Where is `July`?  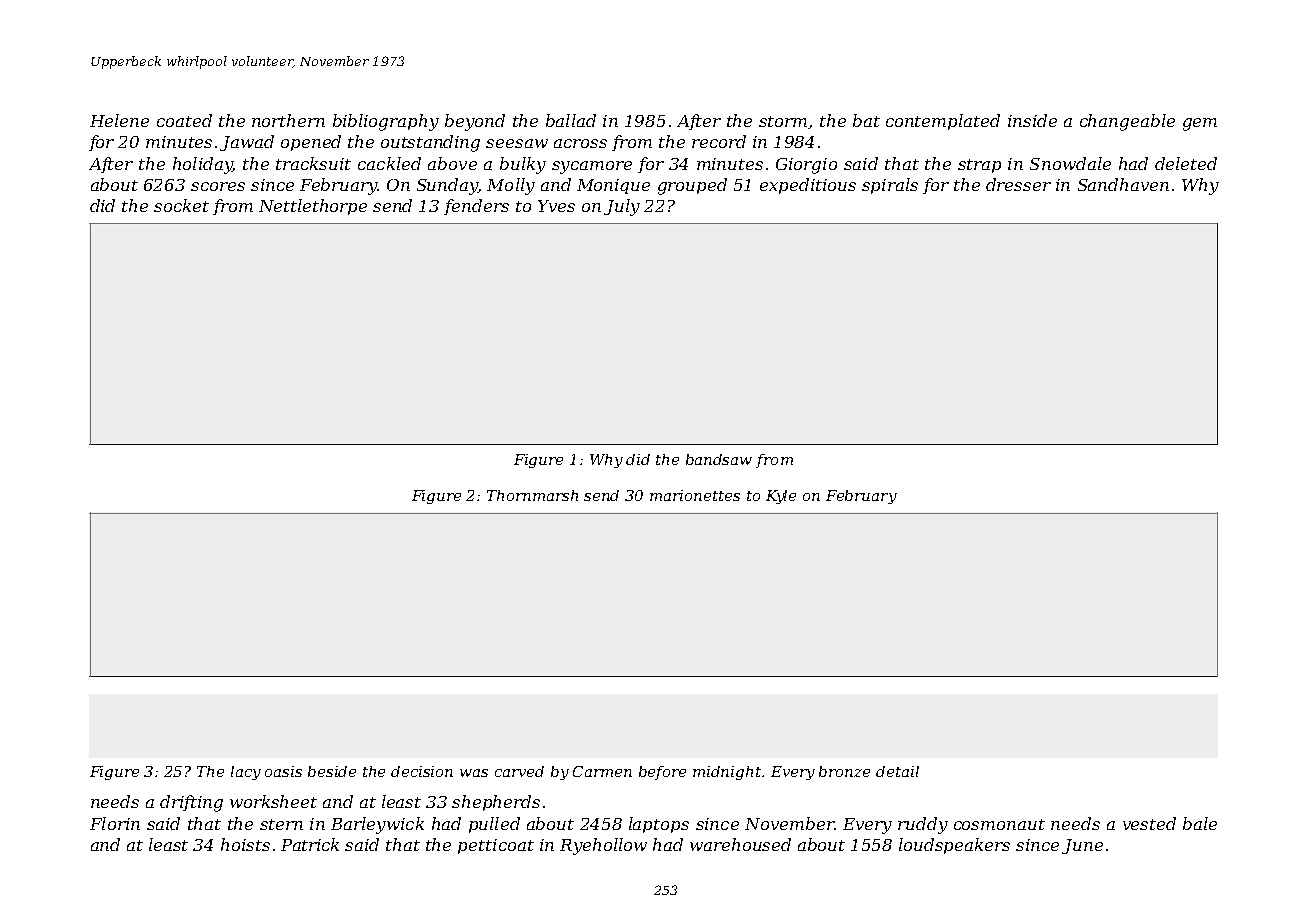 July is located at coordinates (622, 207).
